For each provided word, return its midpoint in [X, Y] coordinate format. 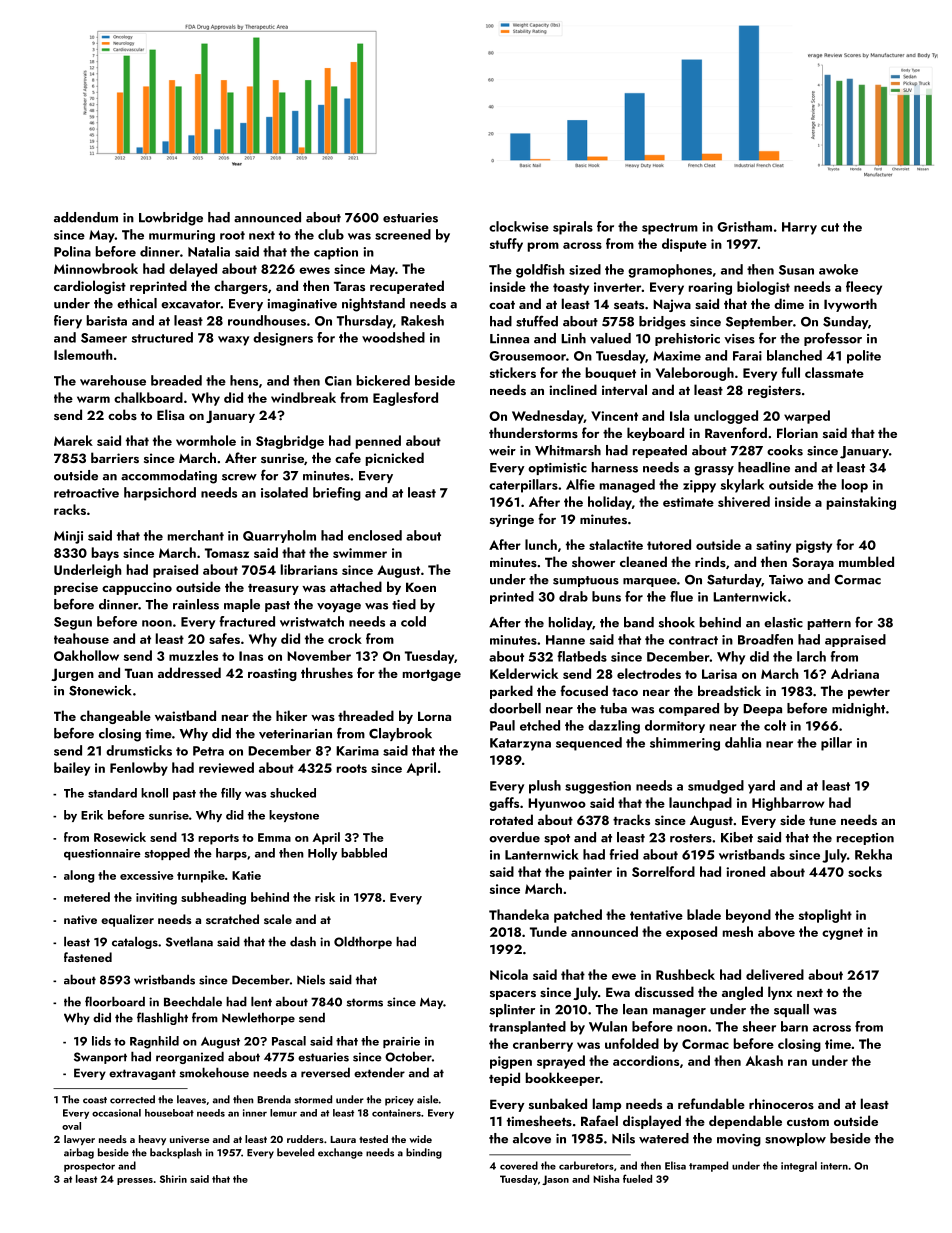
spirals [573, 228]
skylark [742, 486]
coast [95, 1100]
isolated [284, 492]
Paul [502, 725]
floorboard [115, 1001]
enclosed [375, 535]
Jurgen [72, 674]
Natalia [209, 251]
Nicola [509, 974]
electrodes [649, 673]
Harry [799, 228]
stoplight [825, 916]
